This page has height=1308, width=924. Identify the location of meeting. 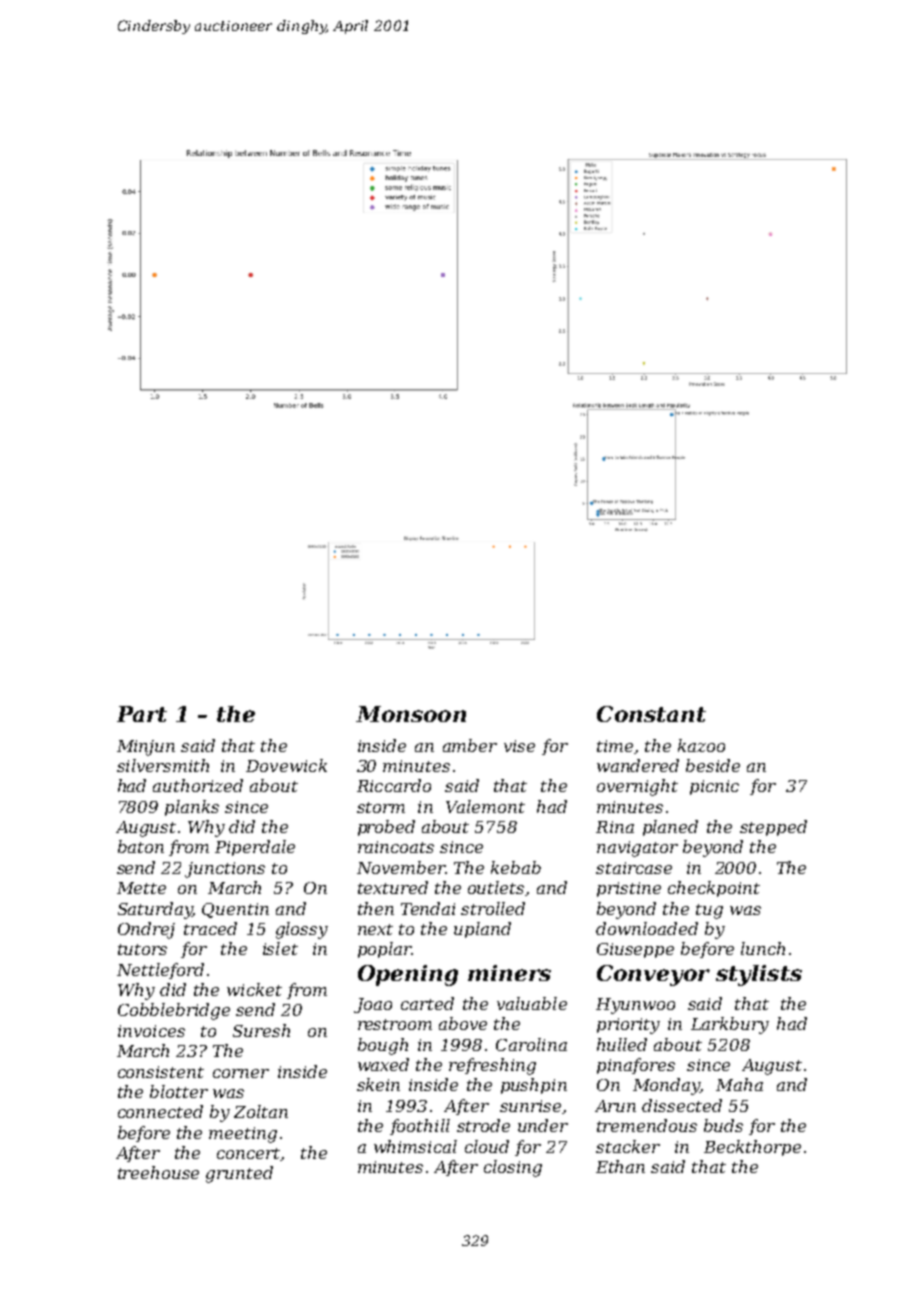
(243, 1135).
